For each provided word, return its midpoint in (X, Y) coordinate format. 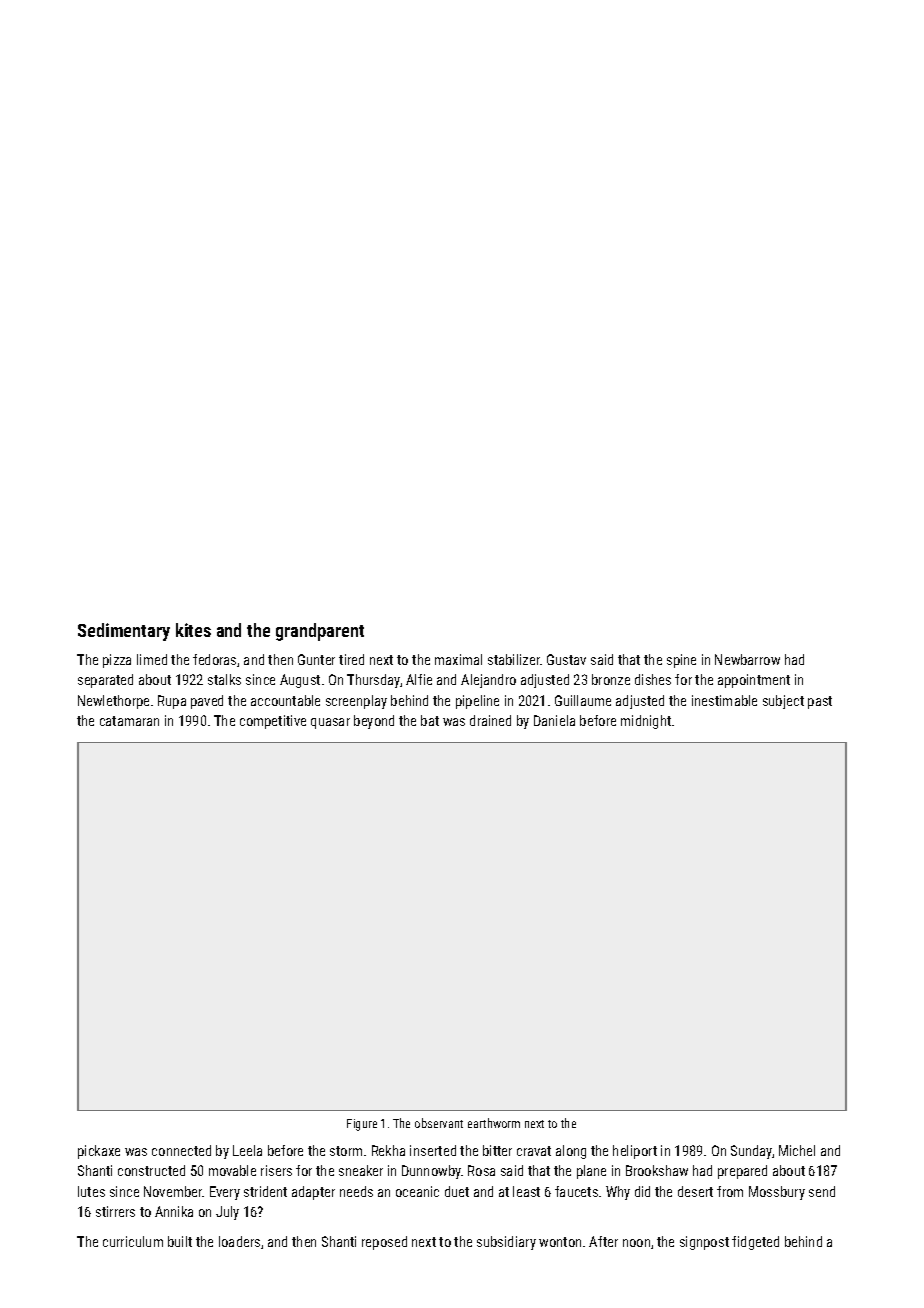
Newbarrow (747, 659)
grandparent (320, 632)
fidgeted (755, 1243)
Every (225, 1193)
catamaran (129, 721)
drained (490, 720)
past (820, 702)
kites (193, 630)
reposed (384, 1243)
